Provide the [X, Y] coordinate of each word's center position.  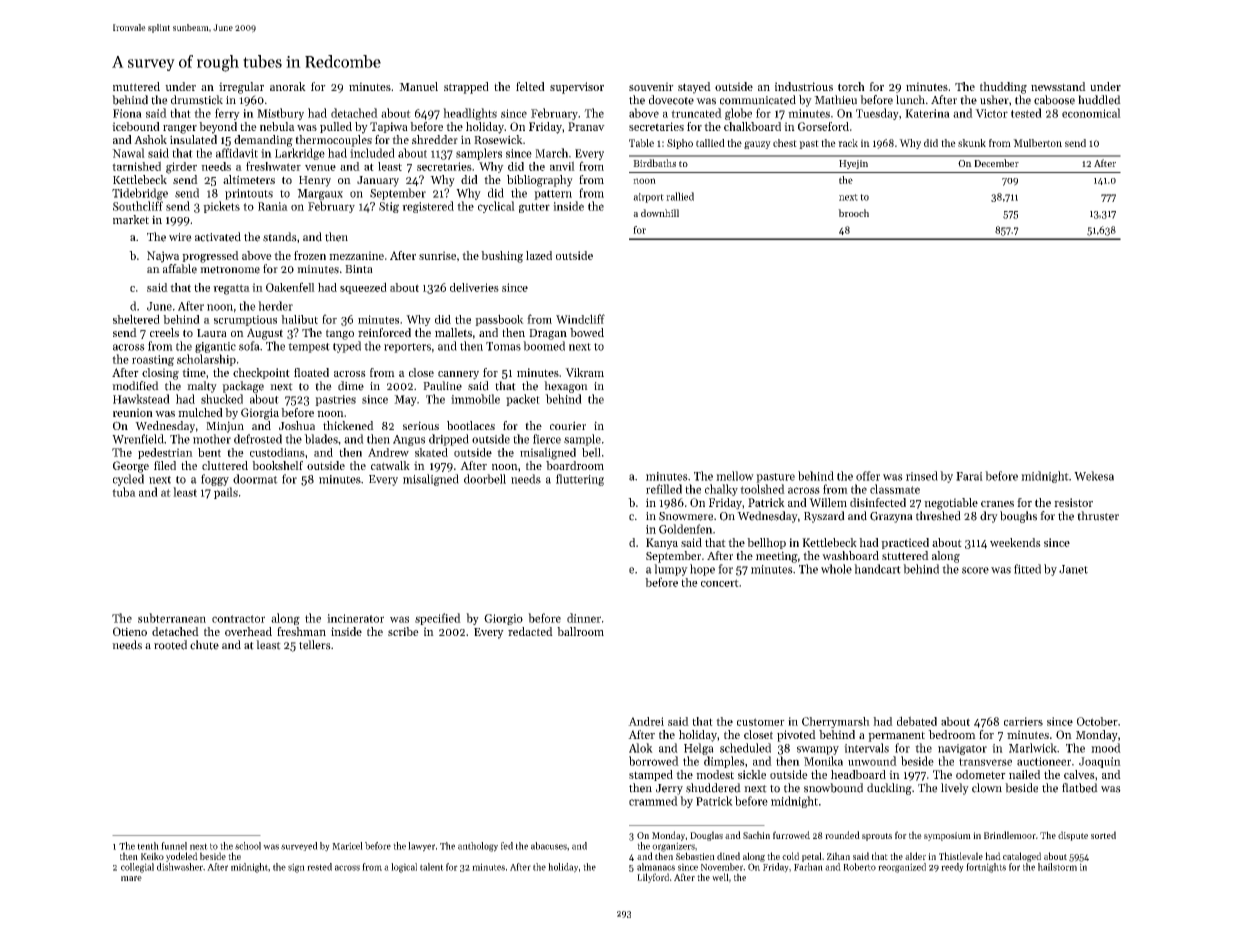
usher [994, 100]
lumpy [671, 570]
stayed [694, 88]
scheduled [745, 748]
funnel [174, 846]
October [1097, 721]
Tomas [503, 346]
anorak [288, 86]
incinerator [355, 618]
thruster [1098, 516]
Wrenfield [138, 439]
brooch [853, 213]
